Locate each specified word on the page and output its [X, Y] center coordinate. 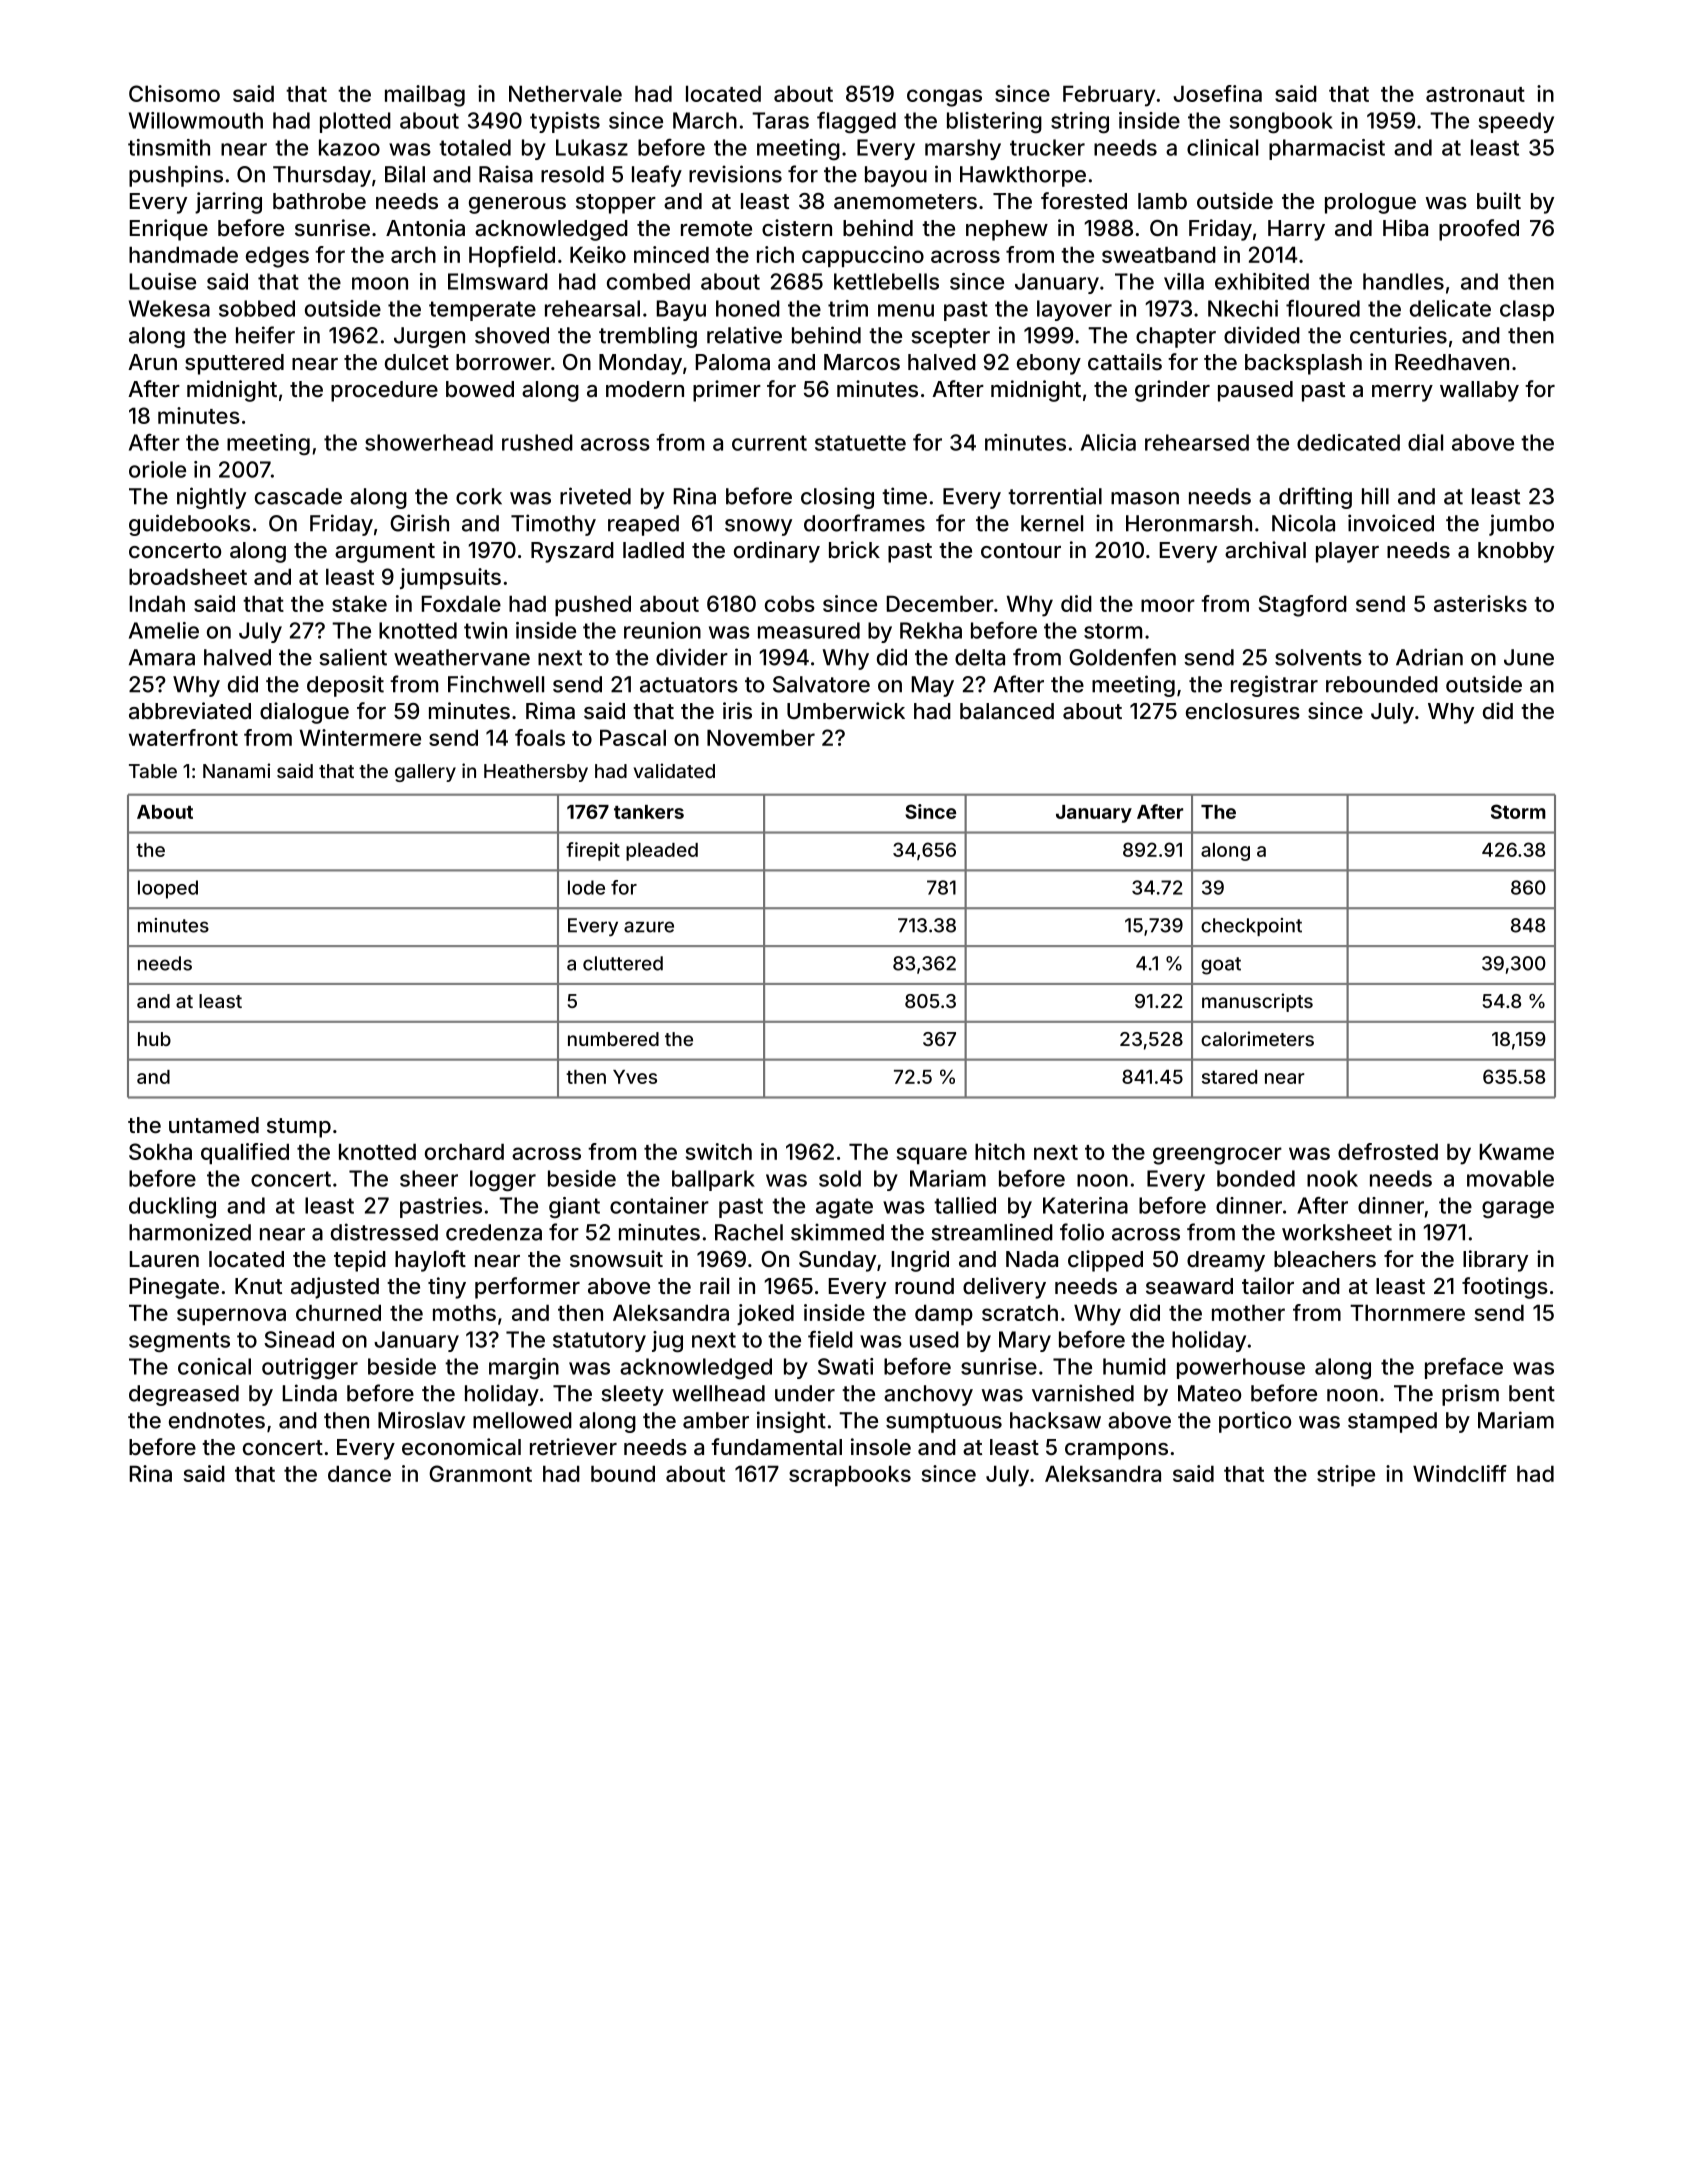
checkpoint [1251, 927]
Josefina [1217, 93]
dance [359, 1473]
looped [168, 889]
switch [719, 1151]
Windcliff [1460, 1473]
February [1109, 96]
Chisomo [174, 93]
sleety [632, 1395]
